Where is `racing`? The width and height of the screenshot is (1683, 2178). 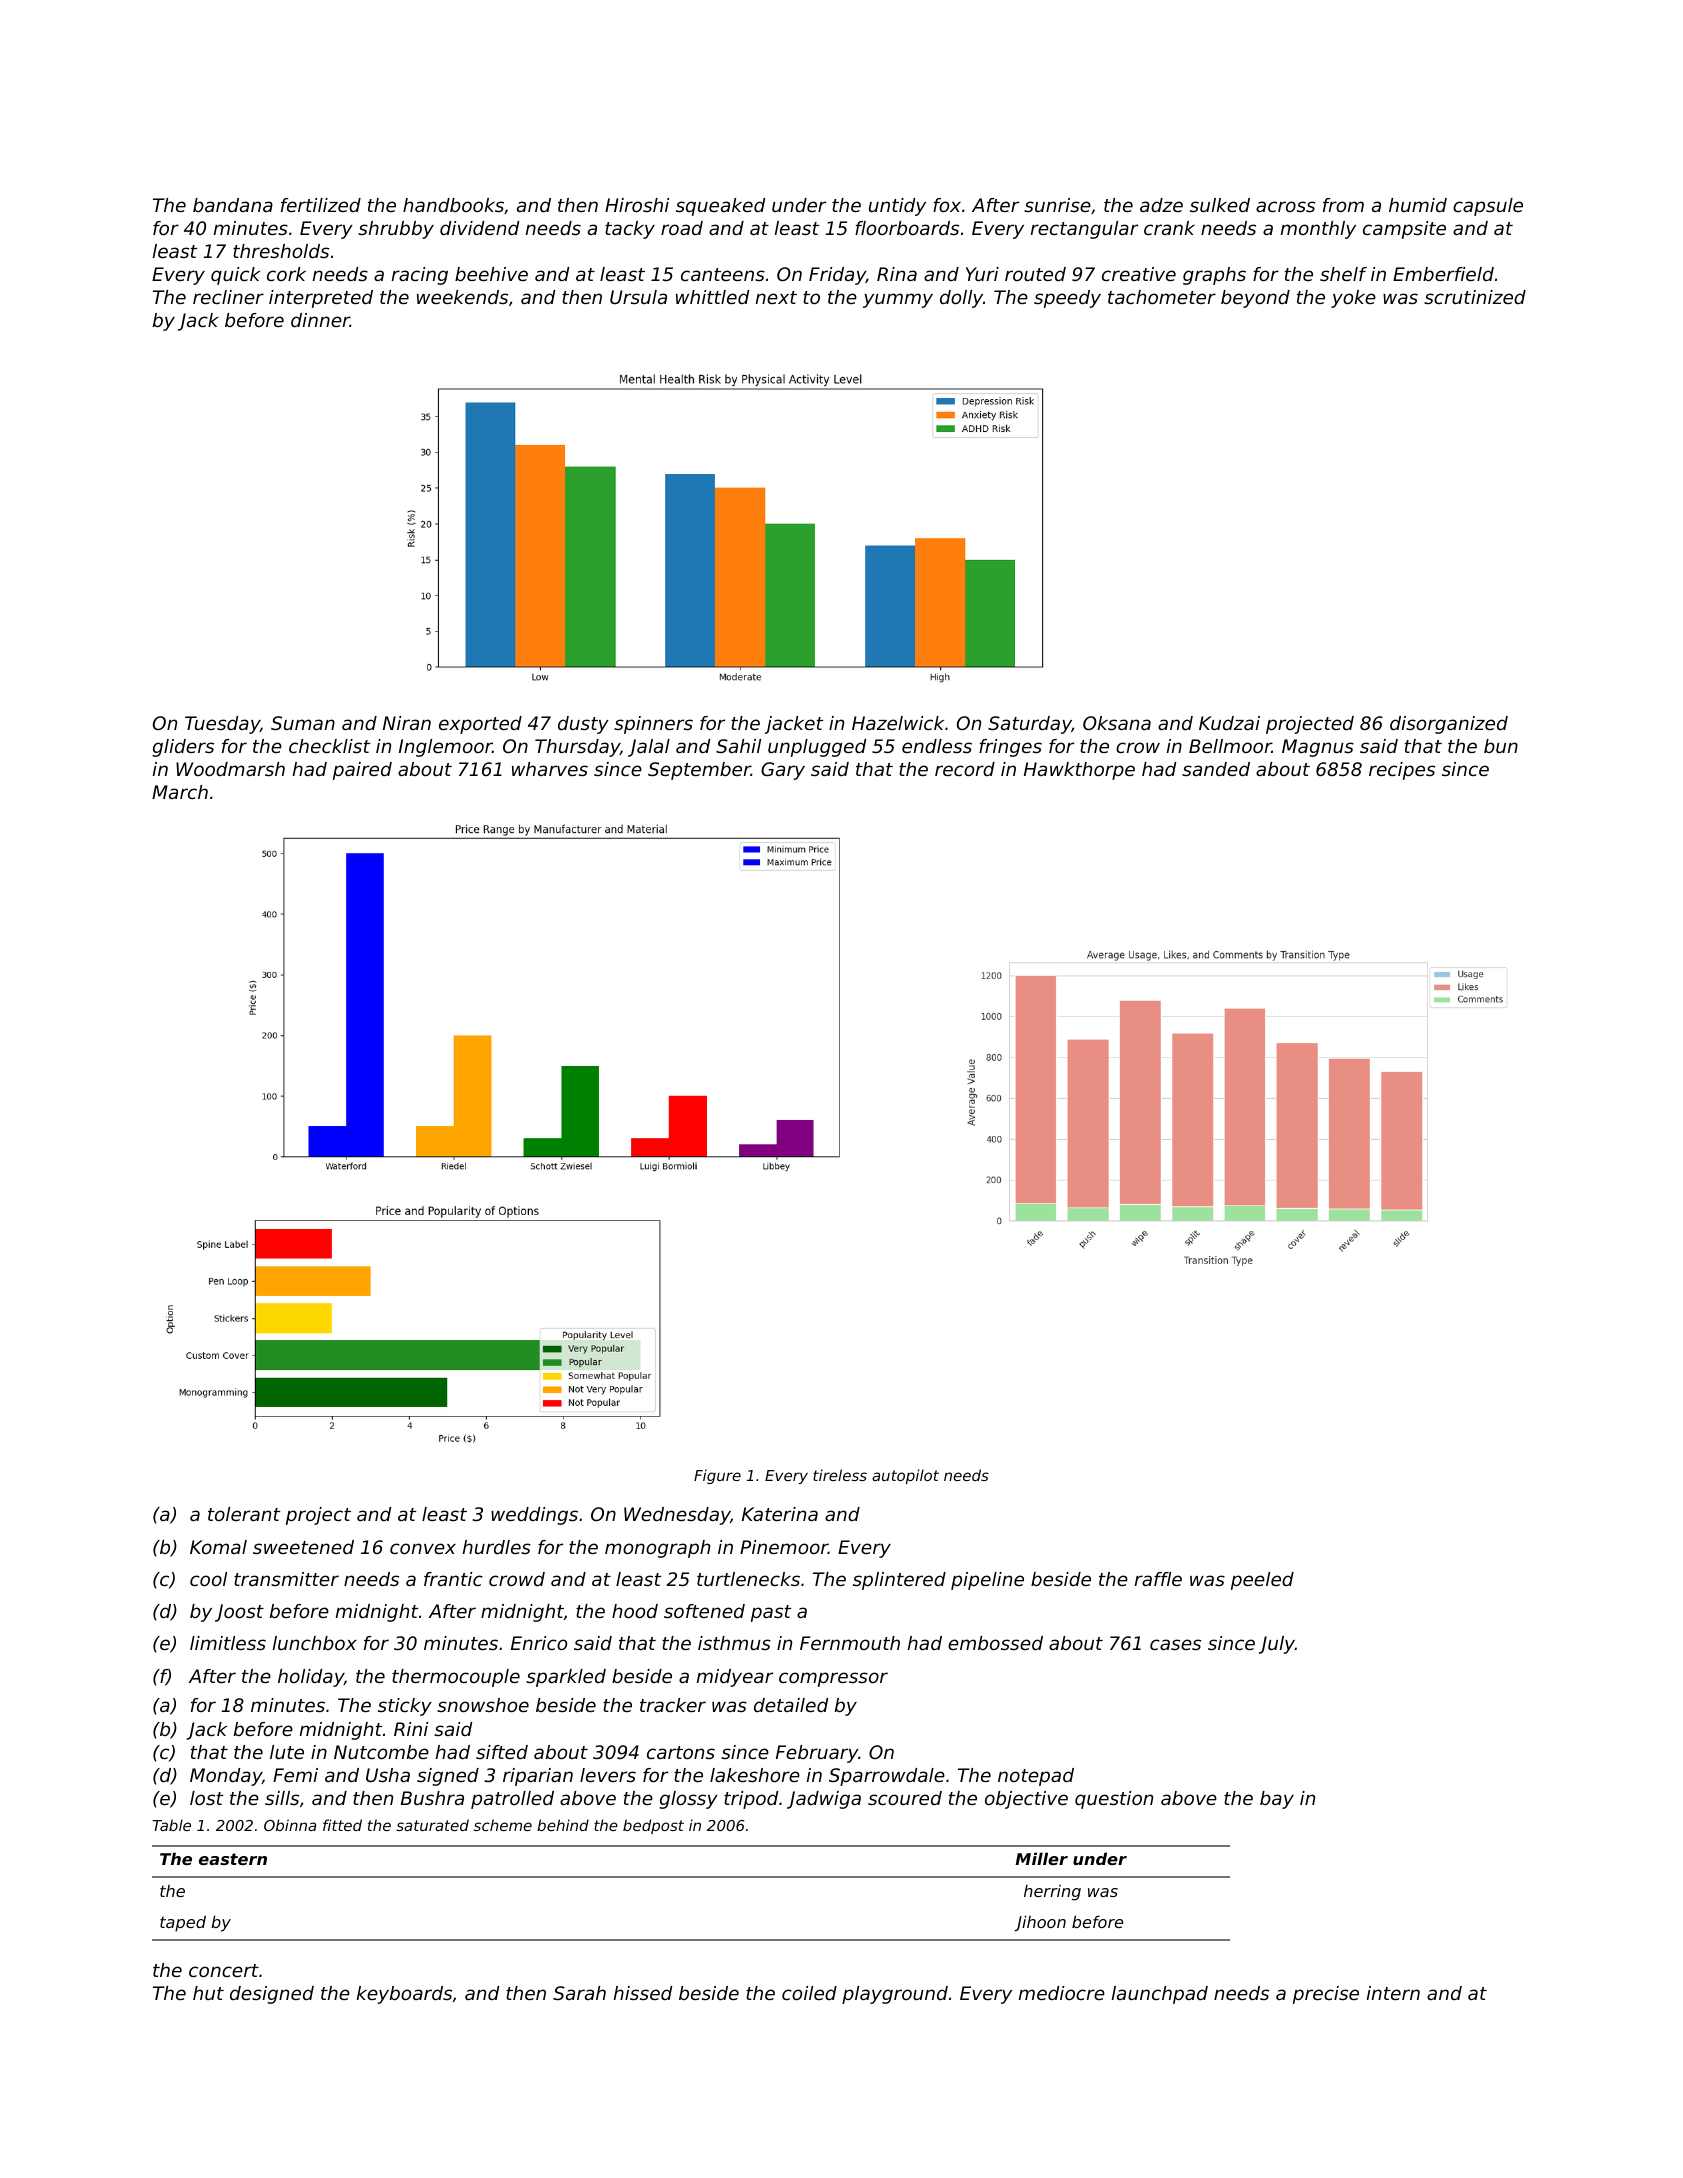
racing is located at coordinates (420, 276).
